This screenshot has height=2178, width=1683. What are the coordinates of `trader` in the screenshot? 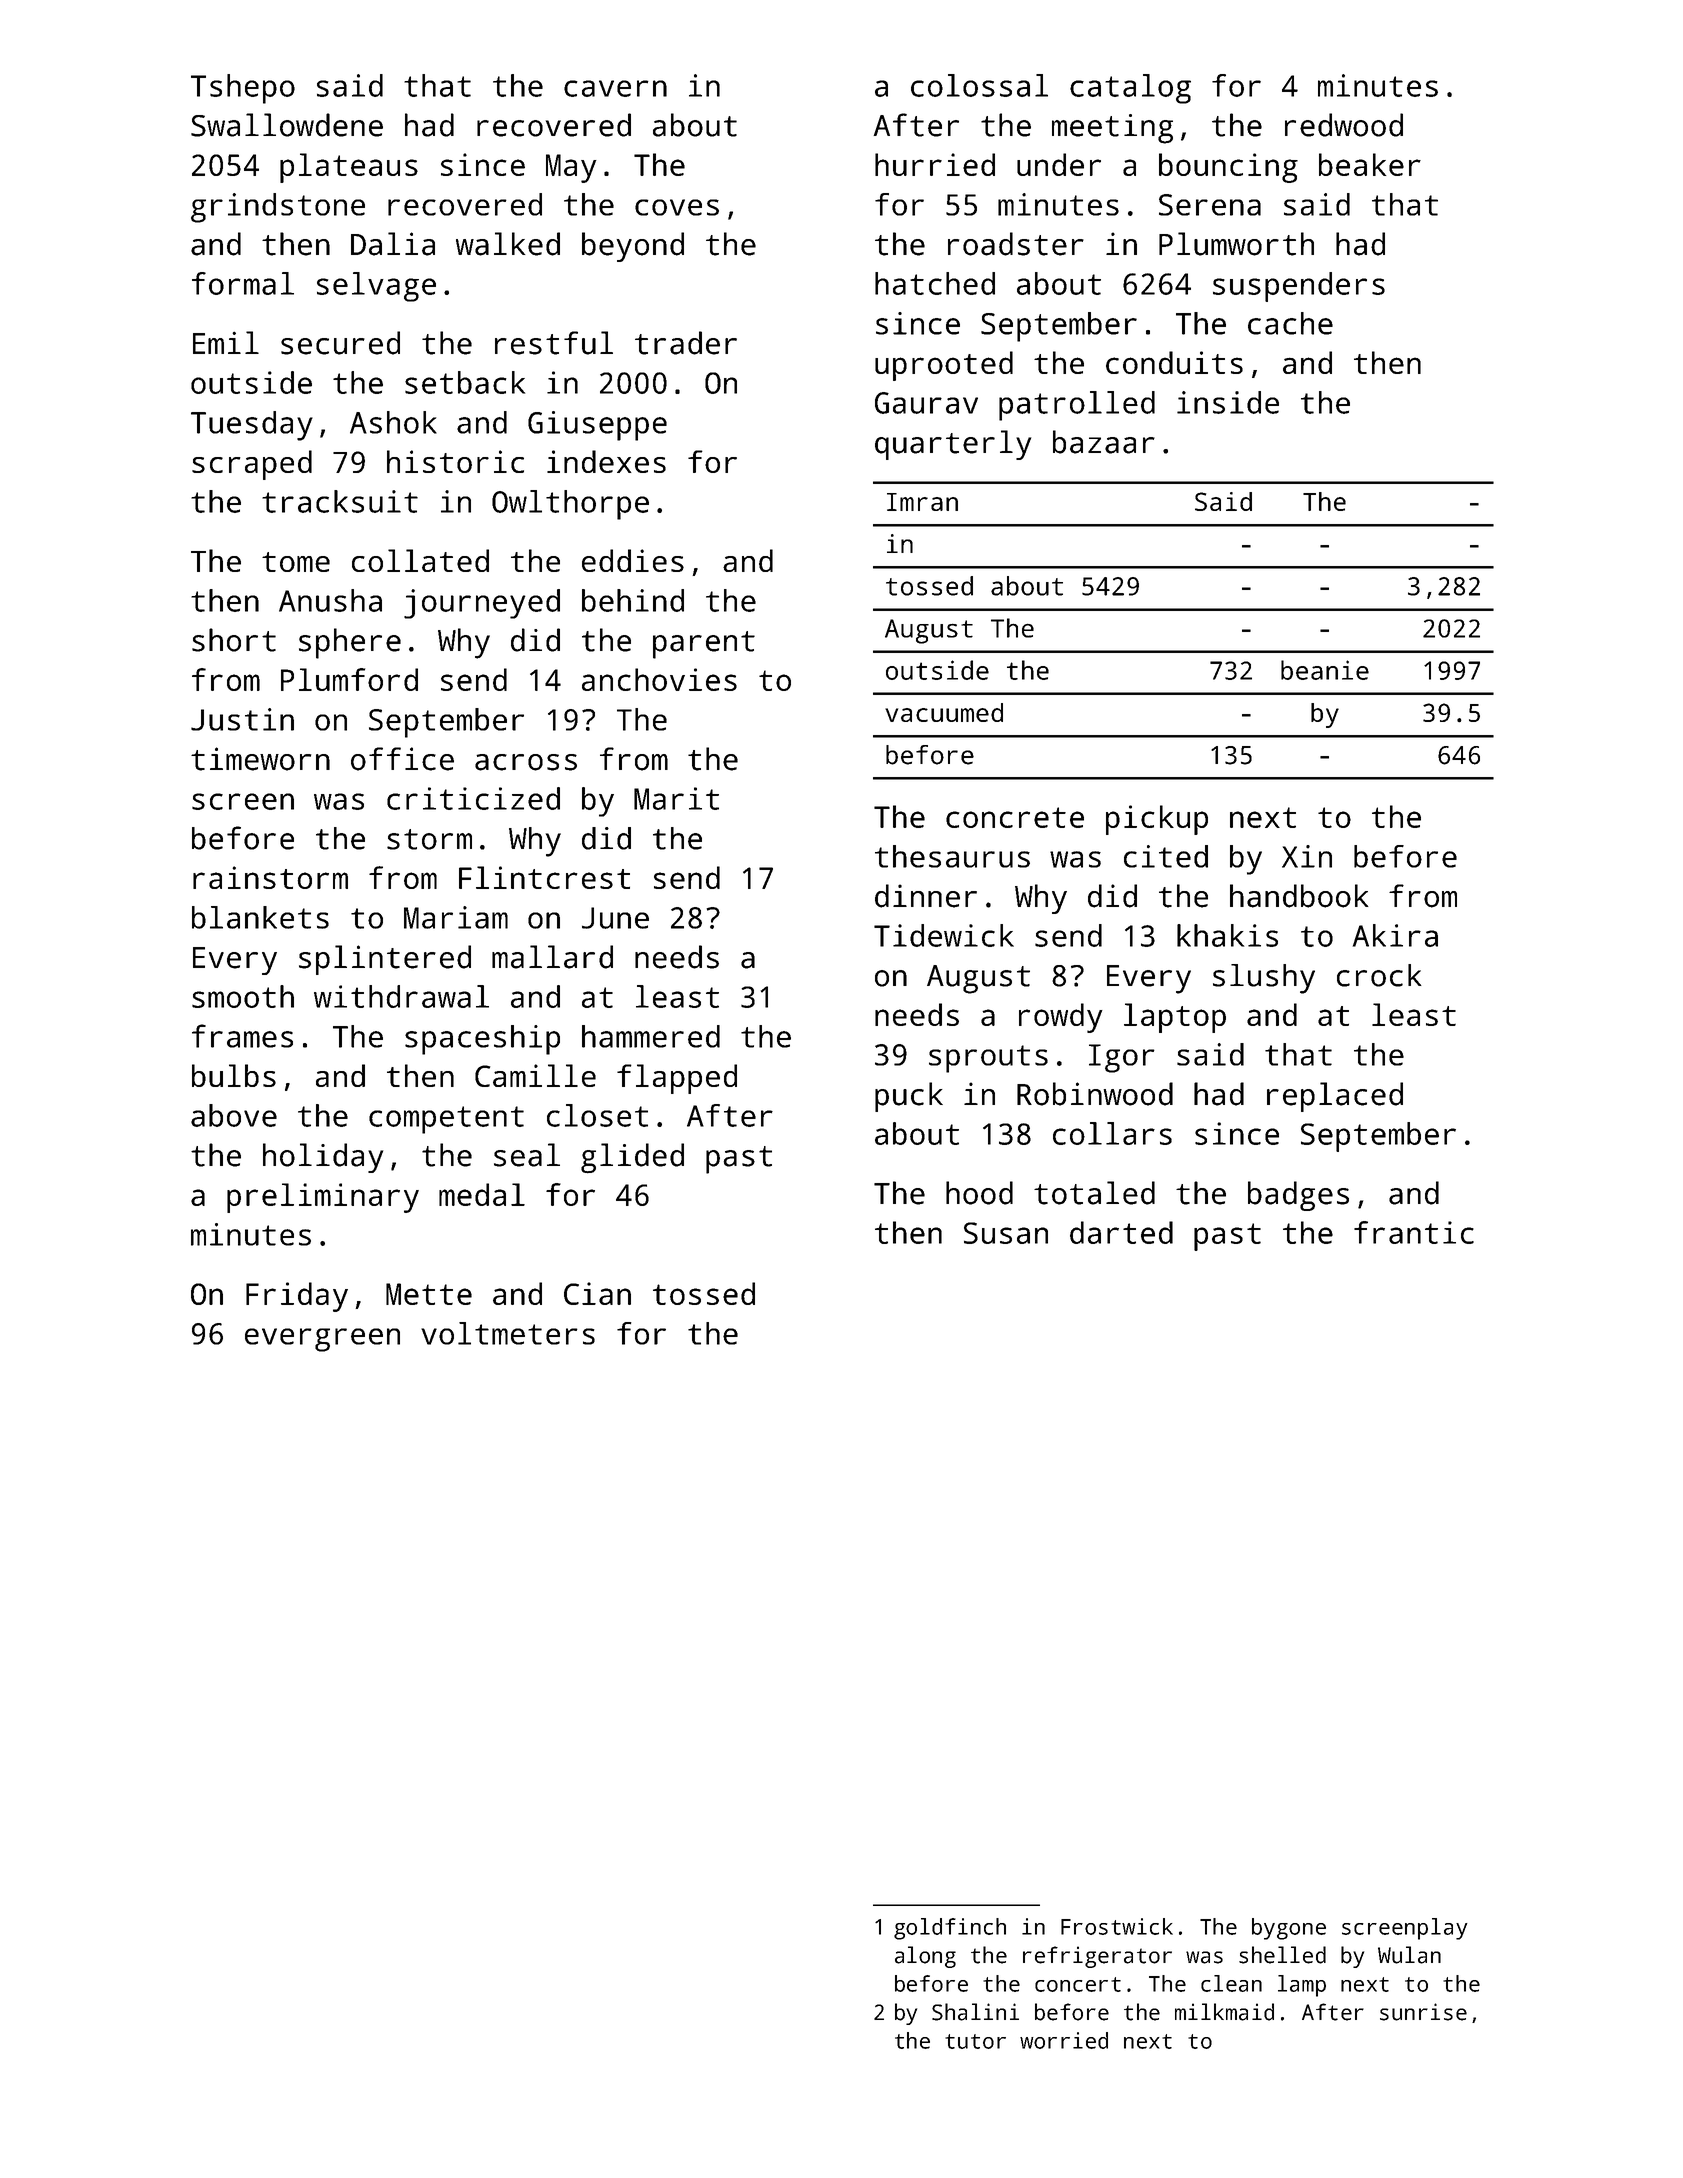 It's located at (686, 343).
